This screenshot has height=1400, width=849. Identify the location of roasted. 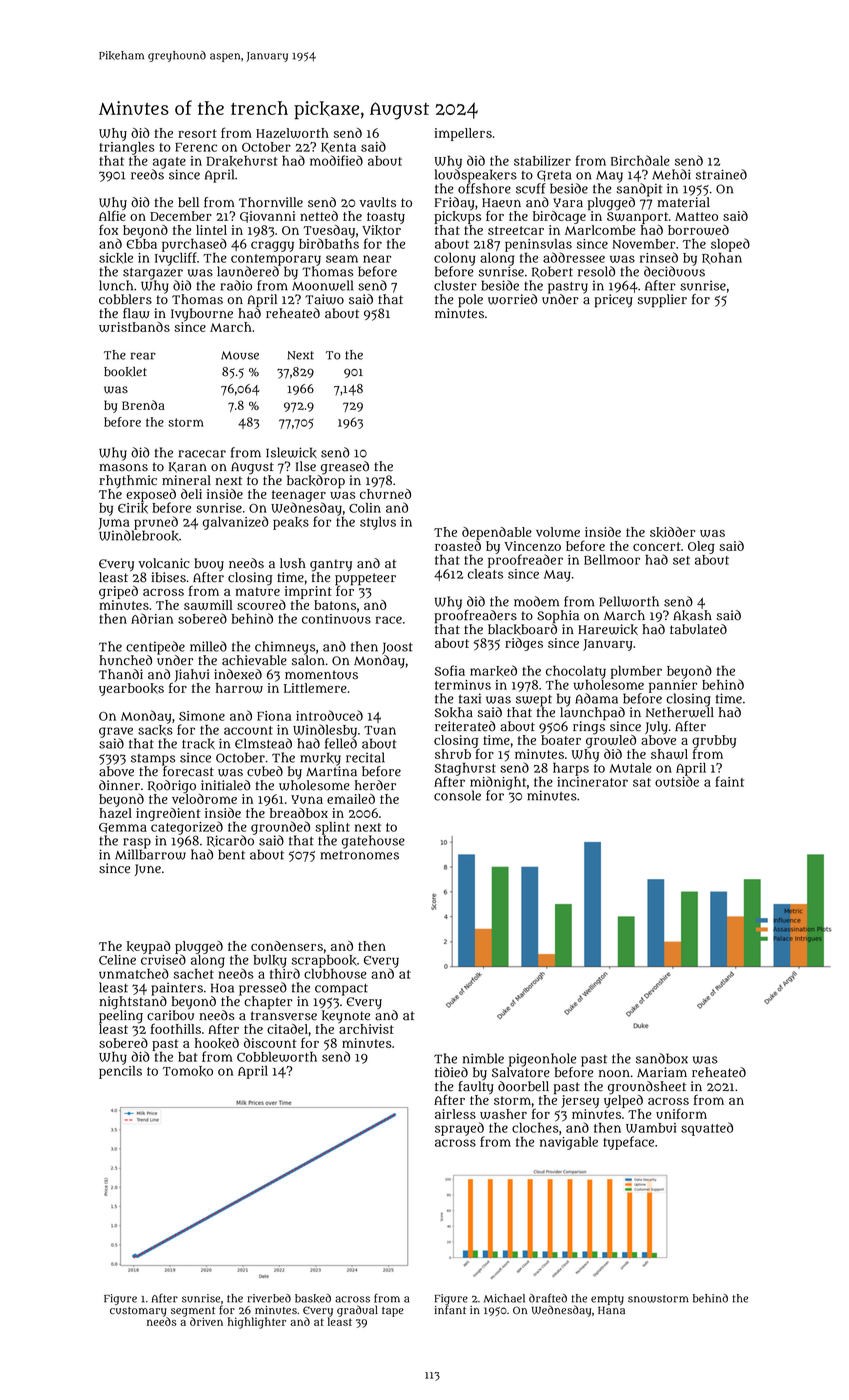
(458, 545).
